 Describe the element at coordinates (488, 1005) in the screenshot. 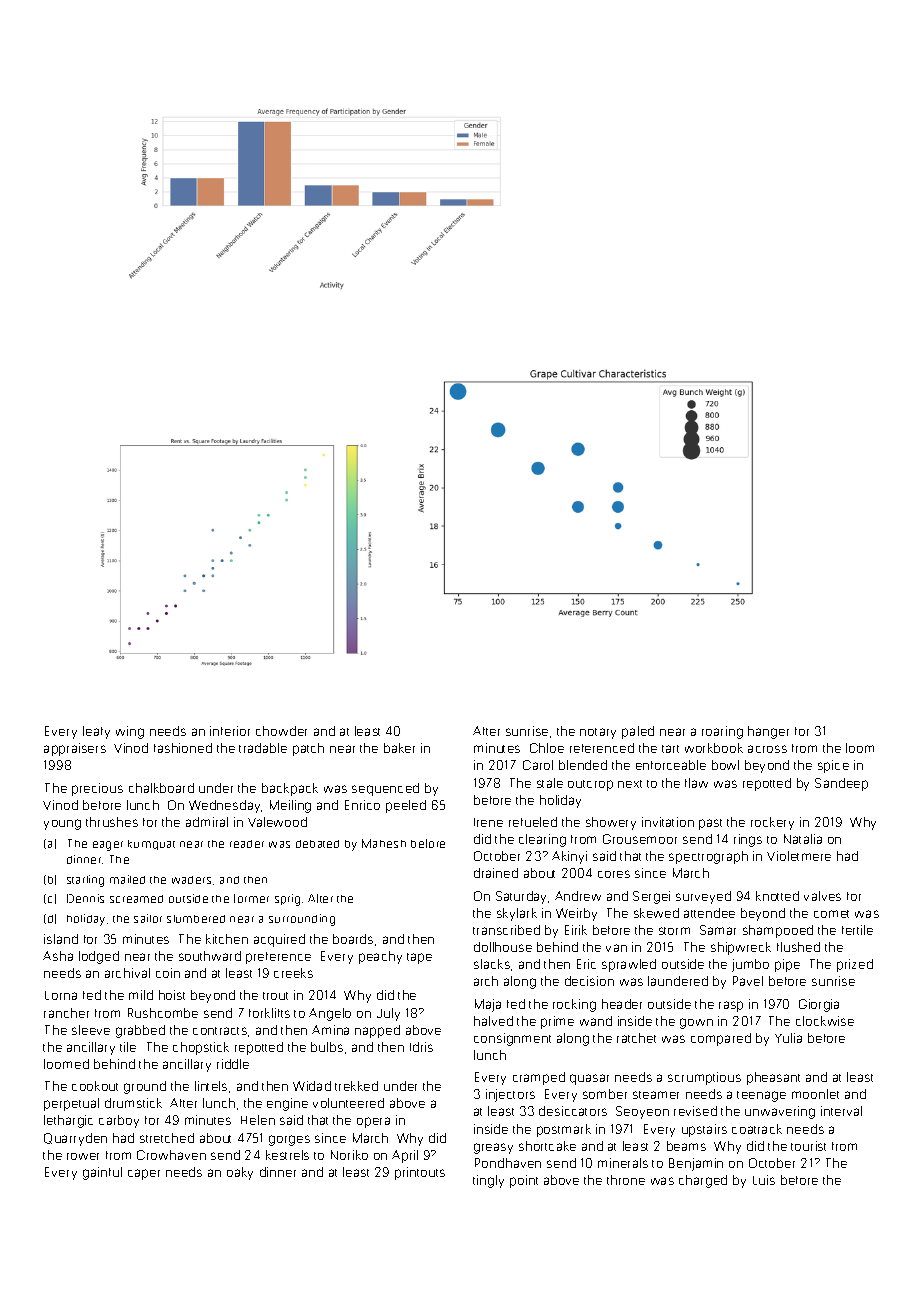

I see `Maja` at that location.
